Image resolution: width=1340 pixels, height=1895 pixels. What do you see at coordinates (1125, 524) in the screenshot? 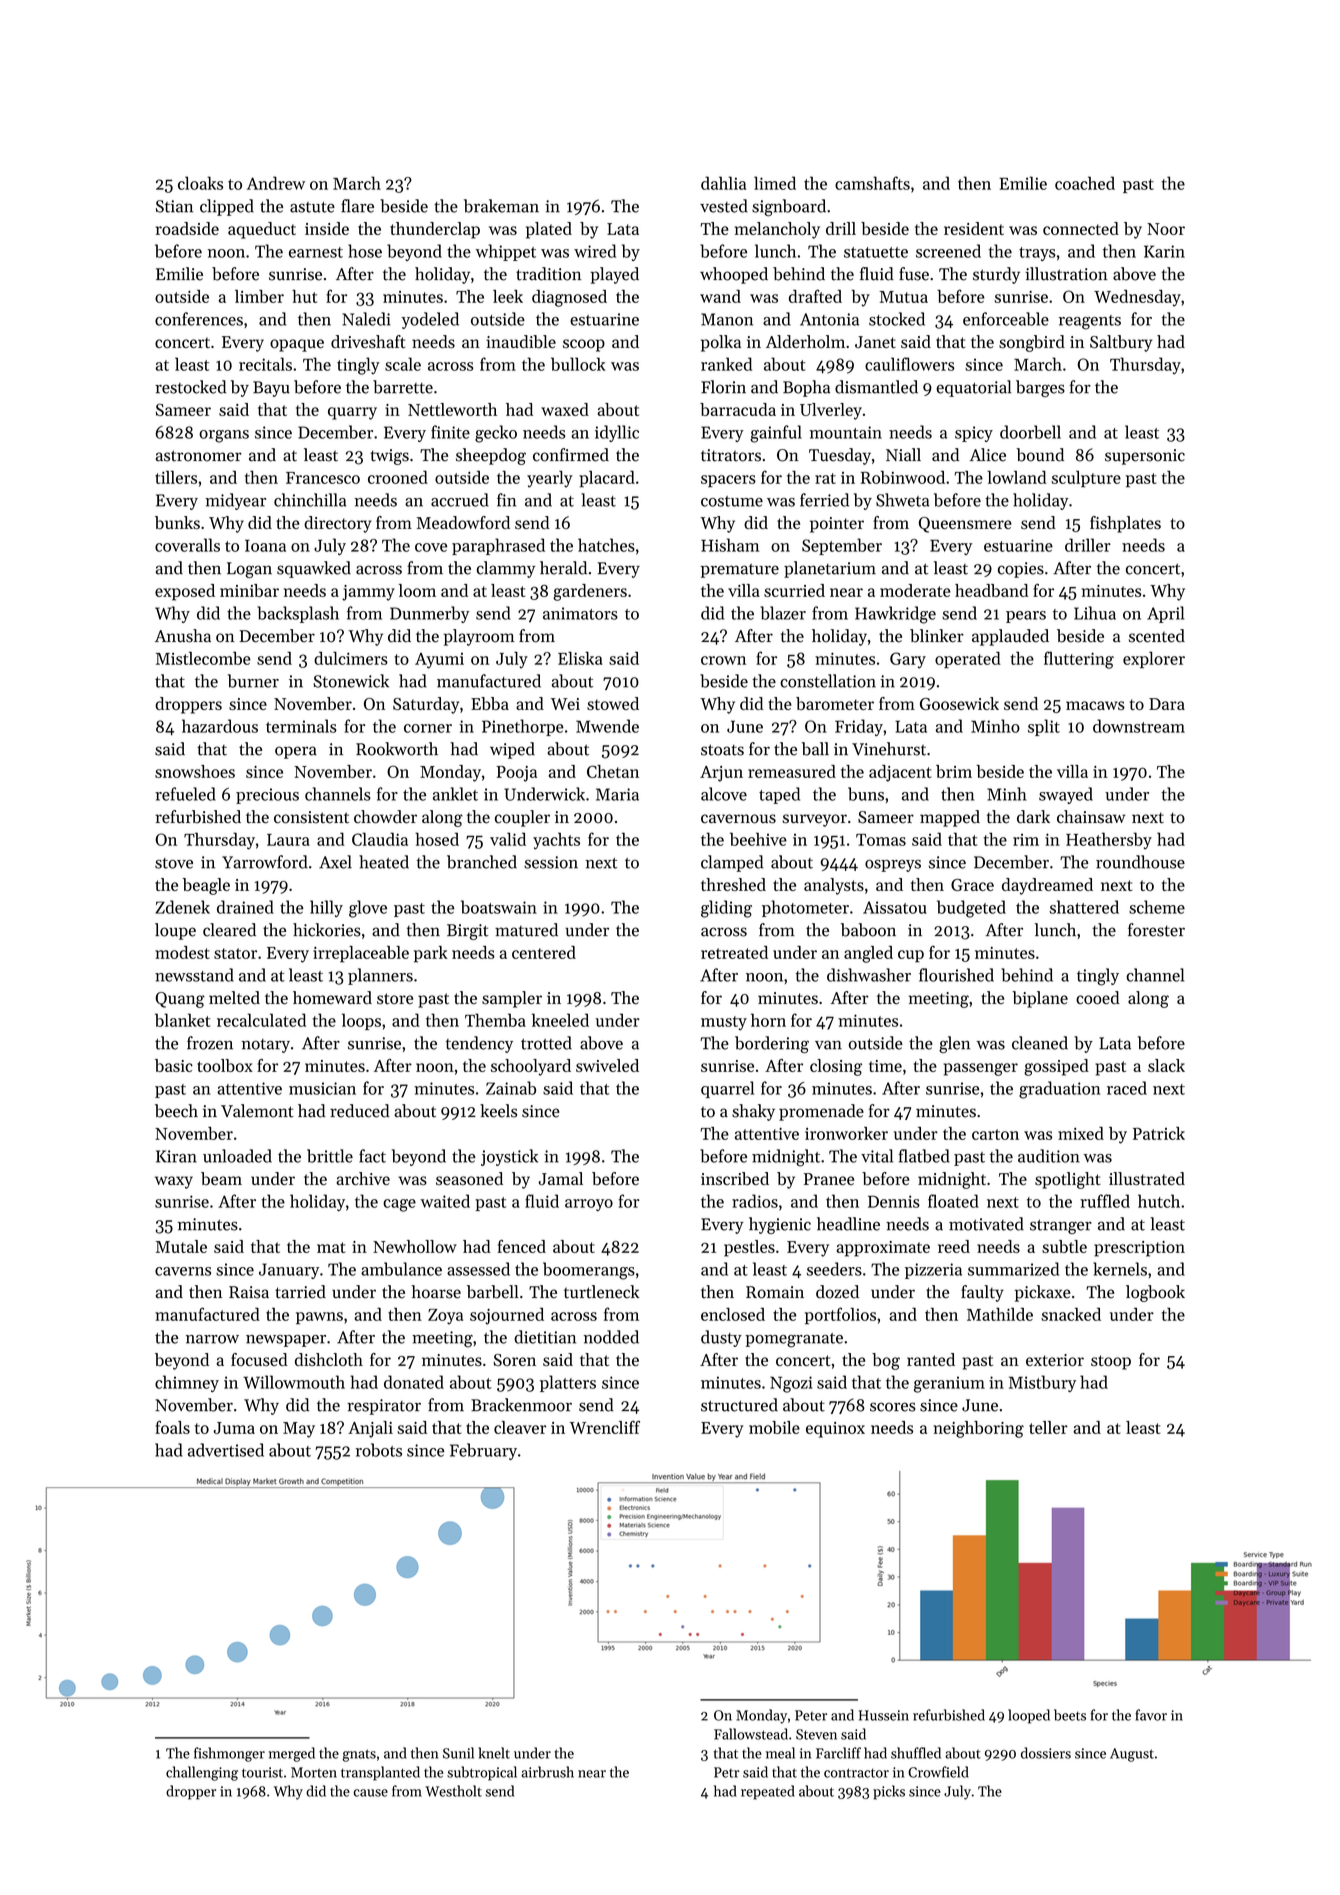
I see `fishplates` at bounding box center [1125, 524].
